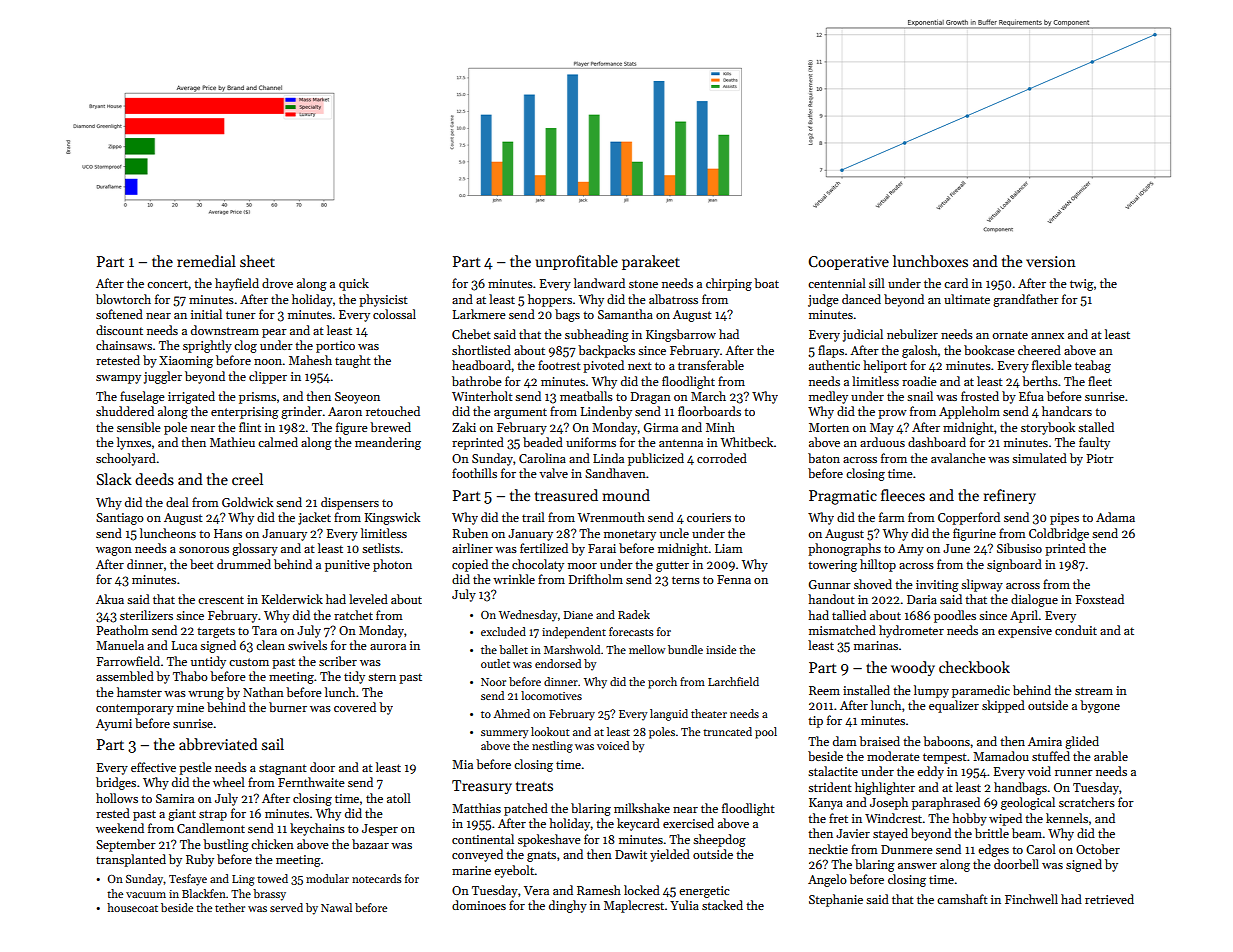 Image resolution: width=1233 pixels, height=952 pixels. I want to click on tether, so click(230, 907).
